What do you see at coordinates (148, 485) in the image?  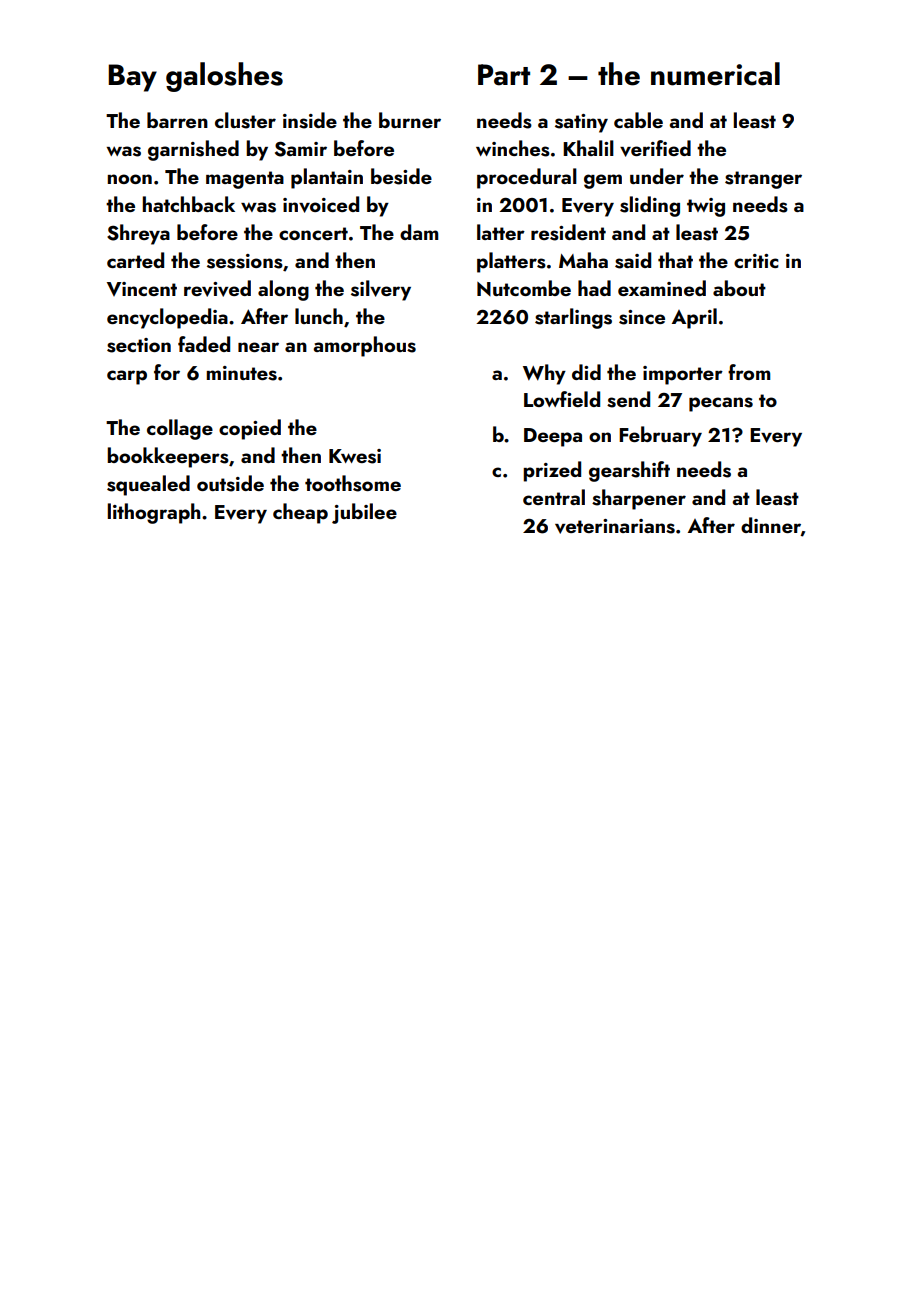 I see `squealed` at bounding box center [148, 485].
